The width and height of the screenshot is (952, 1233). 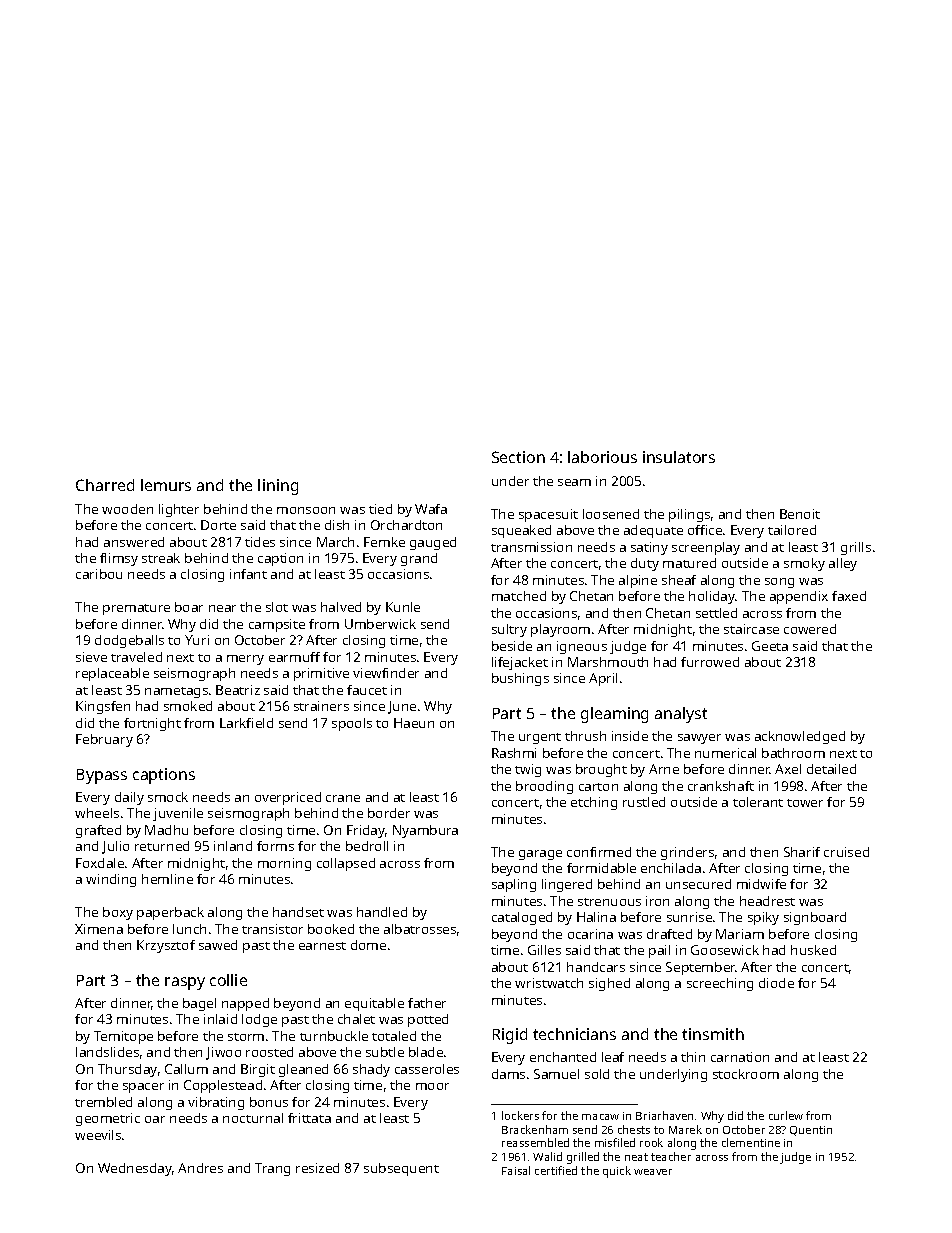 I want to click on subsequent, so click(x=401, y=1169).
